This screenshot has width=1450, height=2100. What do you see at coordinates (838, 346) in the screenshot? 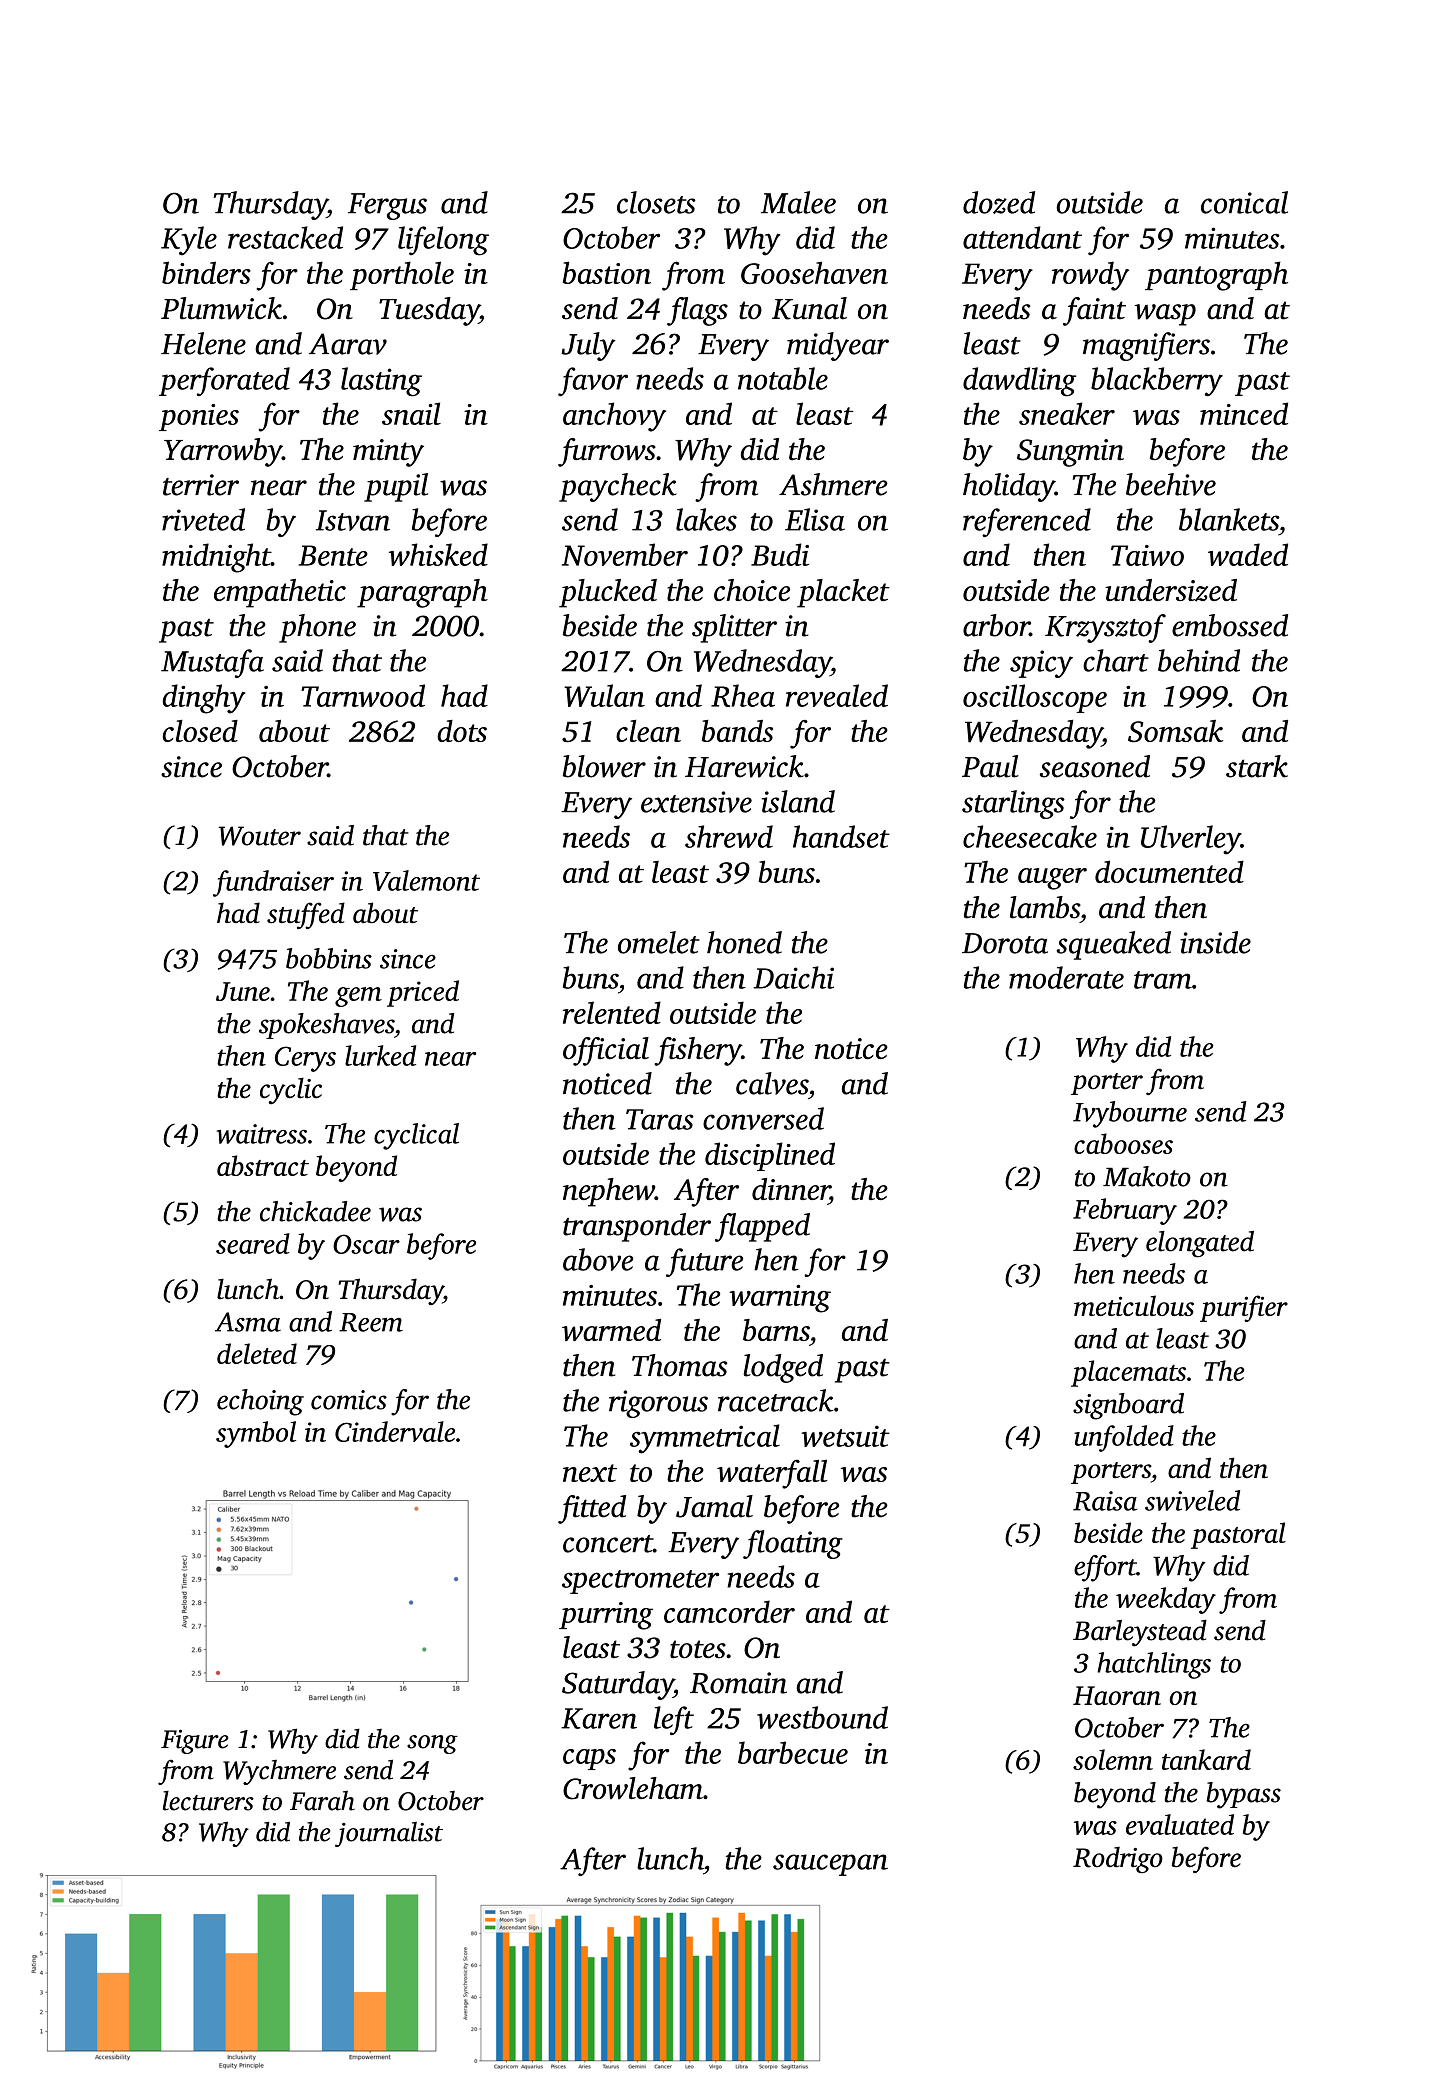
I see `midyear` at bounding box center [838, 346].
